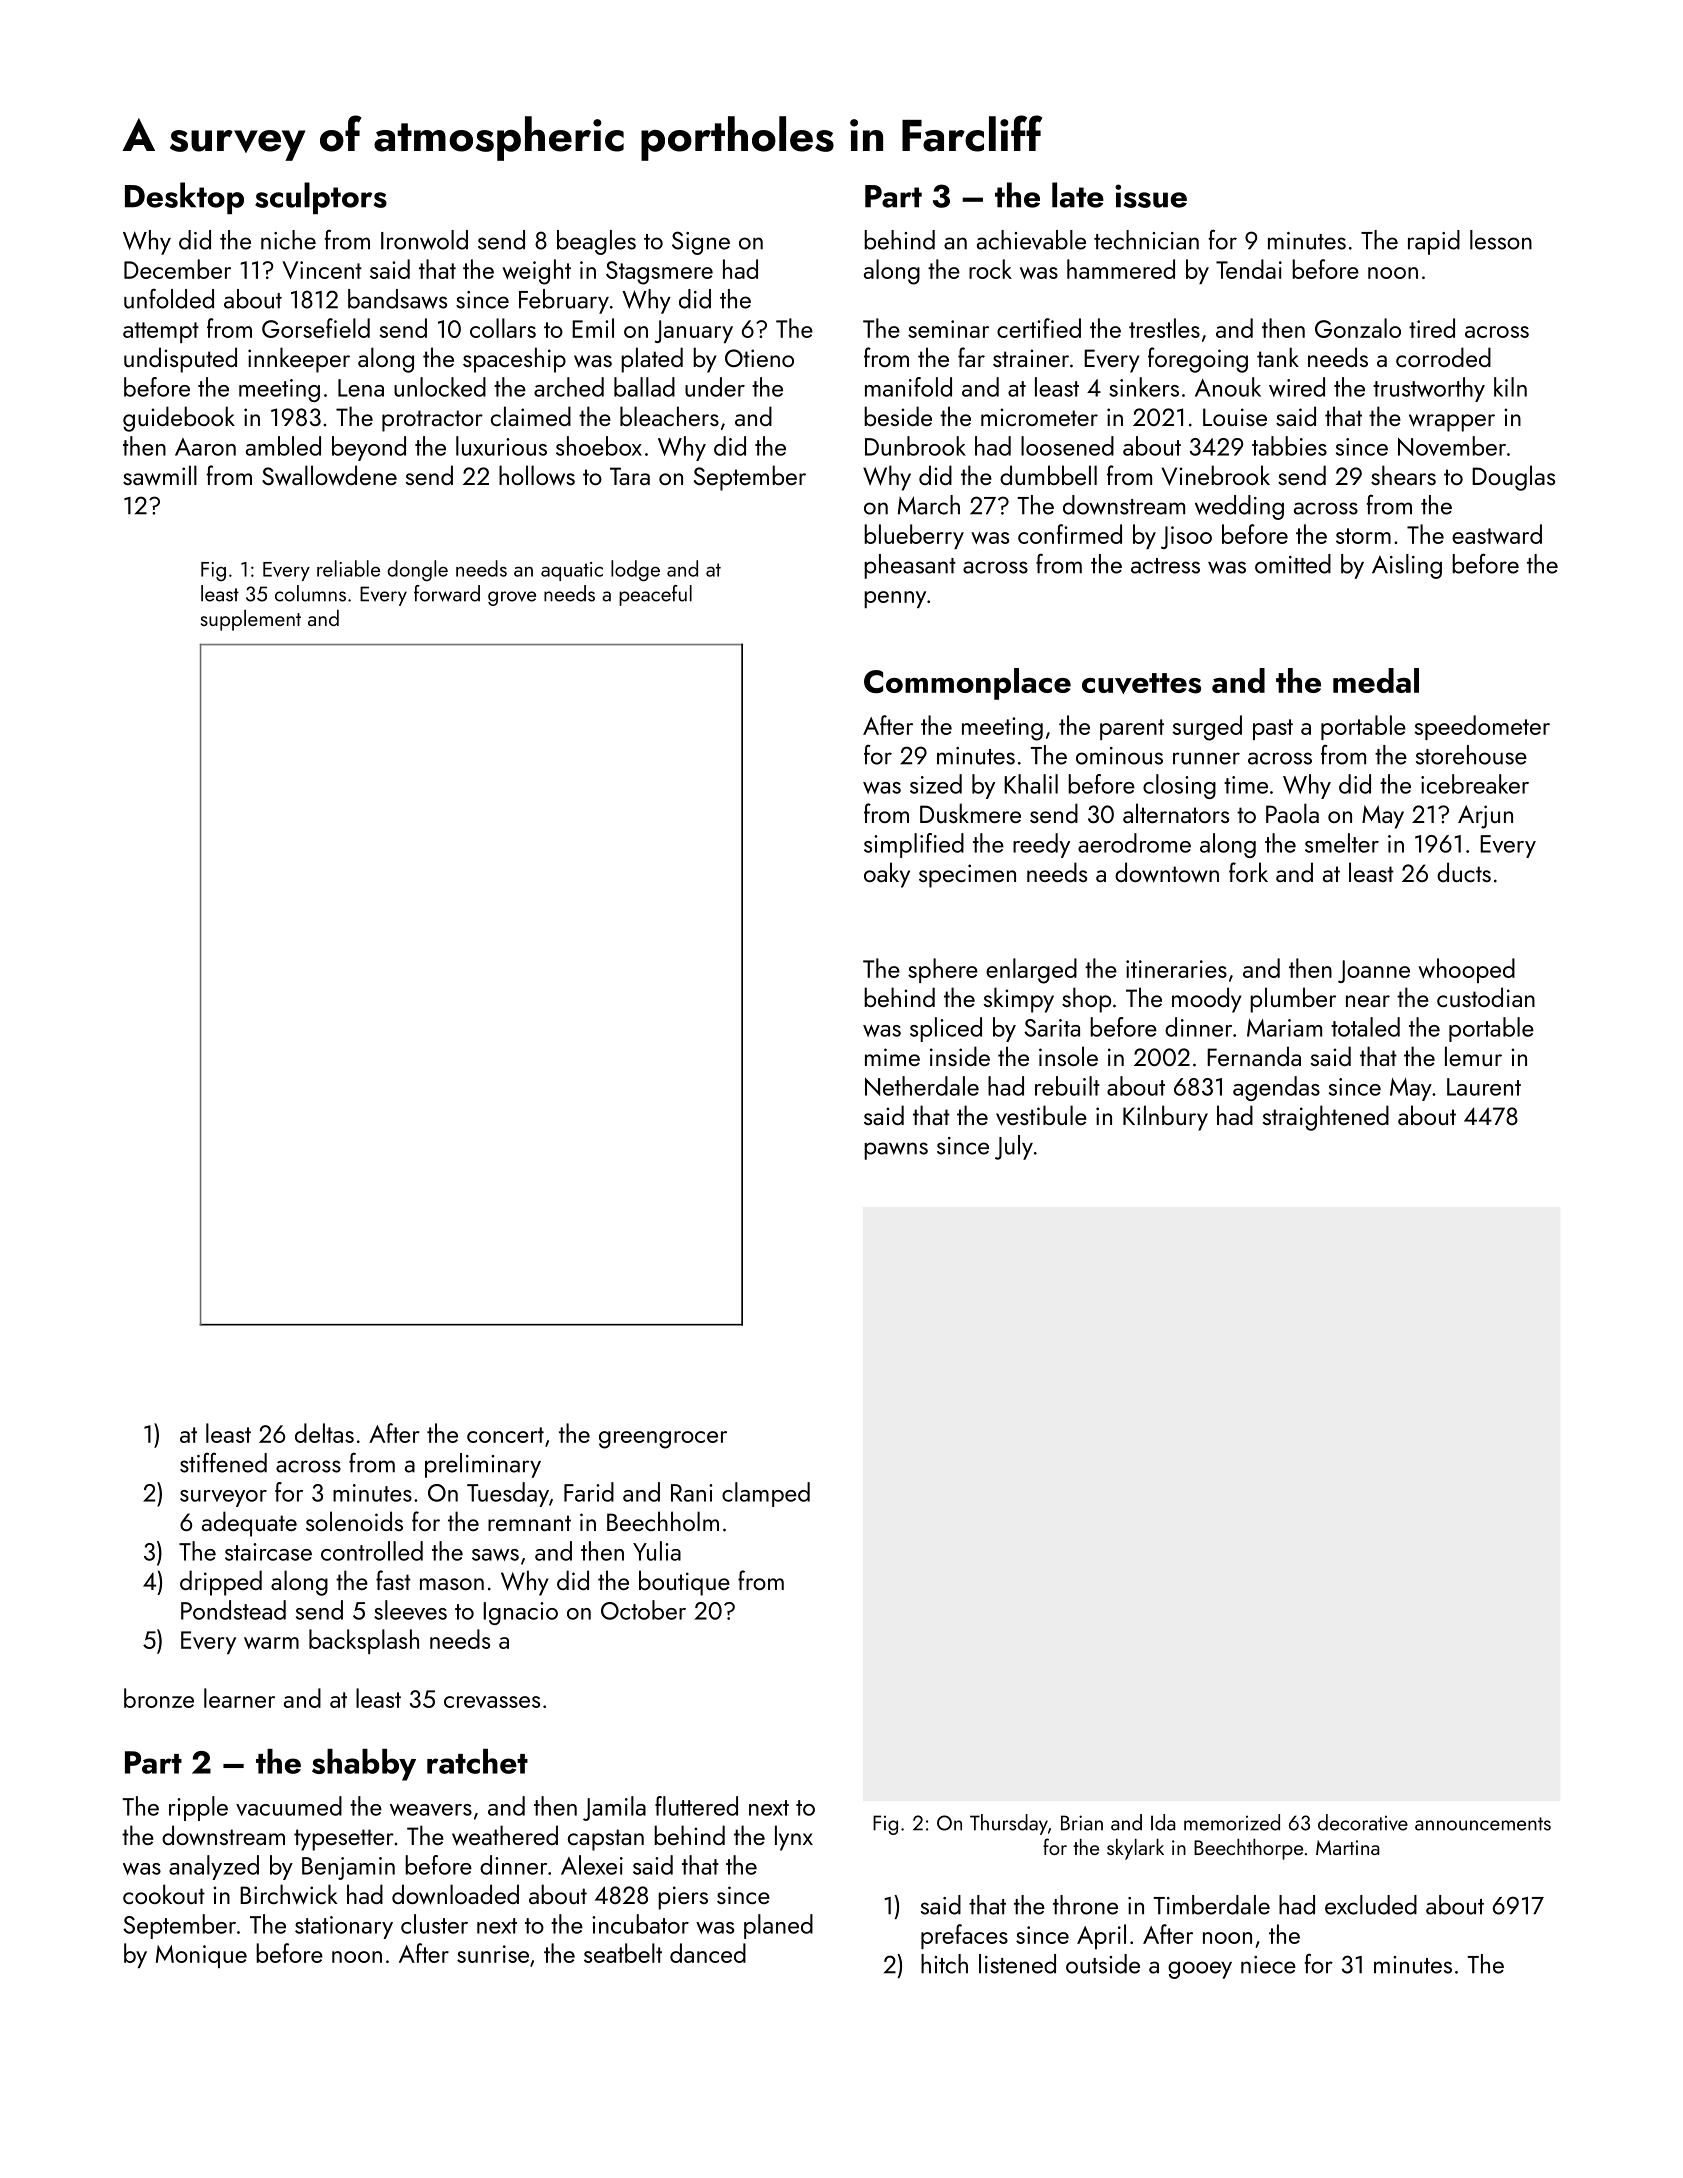  I want to click on Tara, so click(630, 476).
